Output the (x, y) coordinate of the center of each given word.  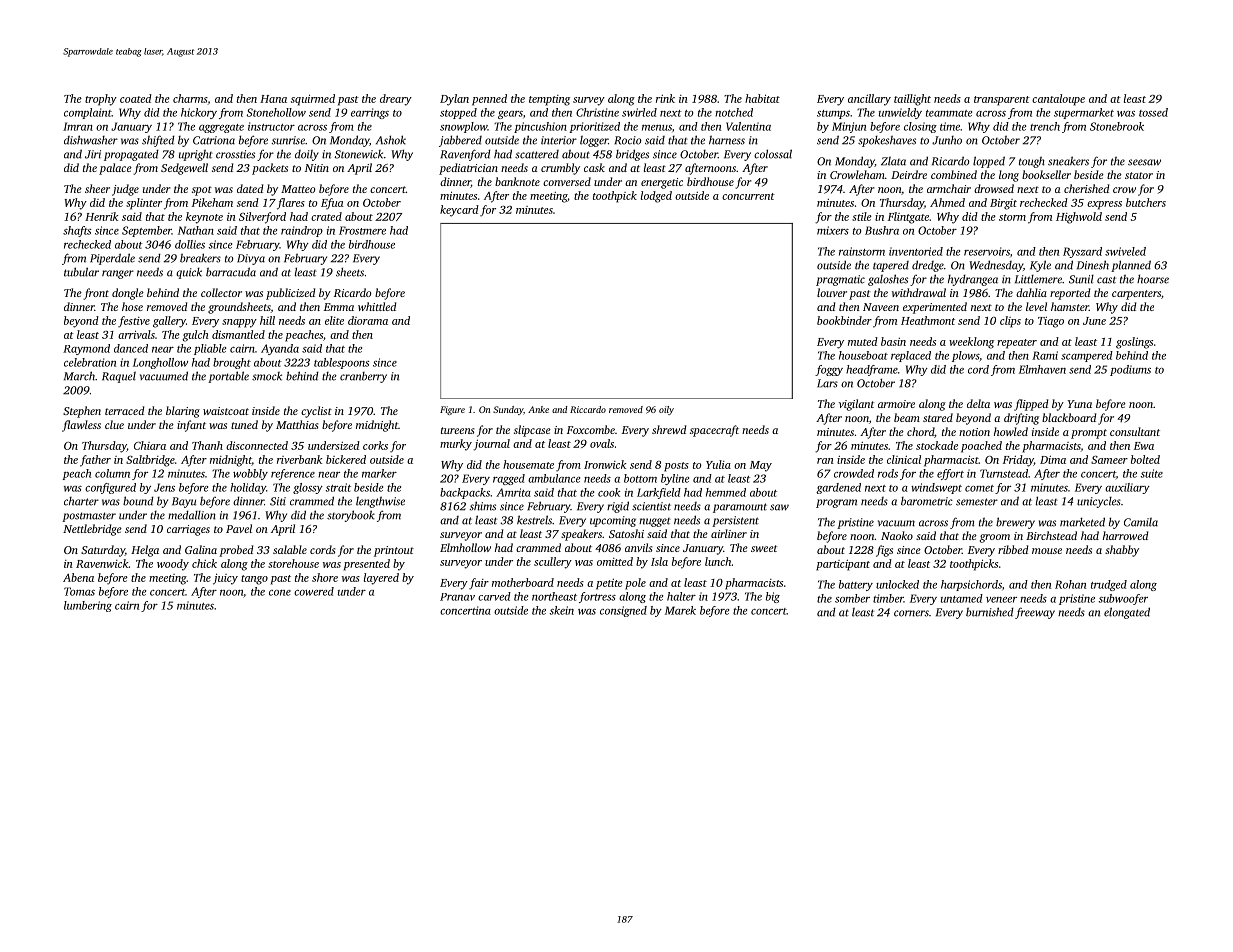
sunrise (288, 140)
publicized (290, 294)
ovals (602, 443)
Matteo (298, 189)
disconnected (257, 445)
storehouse (293, 563)
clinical (904, 459)
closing (920, 127)
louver (832, 292)
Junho (947, 140)
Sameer (1109, 460)
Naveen (881, 307)
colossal (773, 154)
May (761, 466)
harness (727, 140)
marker (379, 473)
